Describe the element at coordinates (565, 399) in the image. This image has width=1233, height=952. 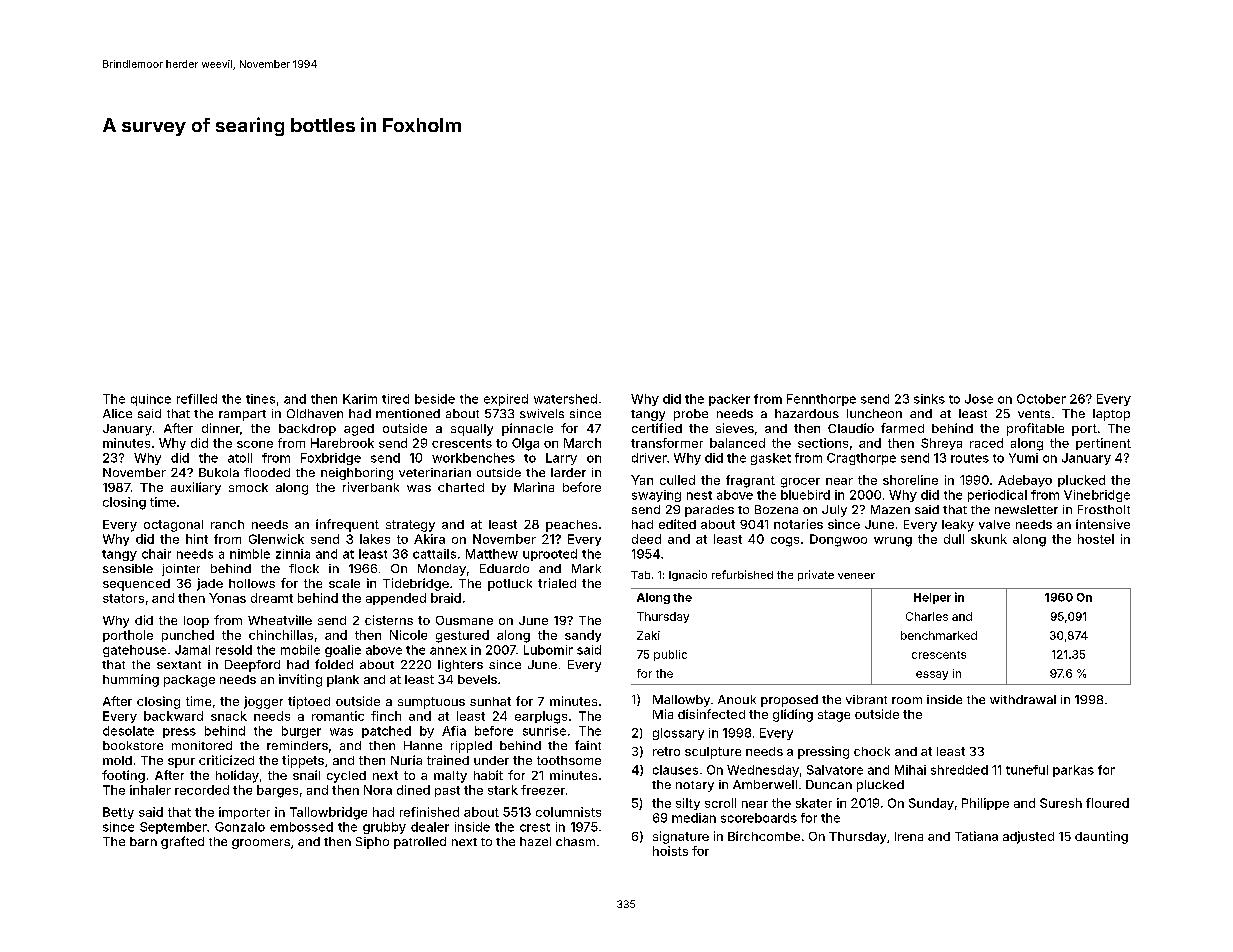
I see `watershed` at that location.
